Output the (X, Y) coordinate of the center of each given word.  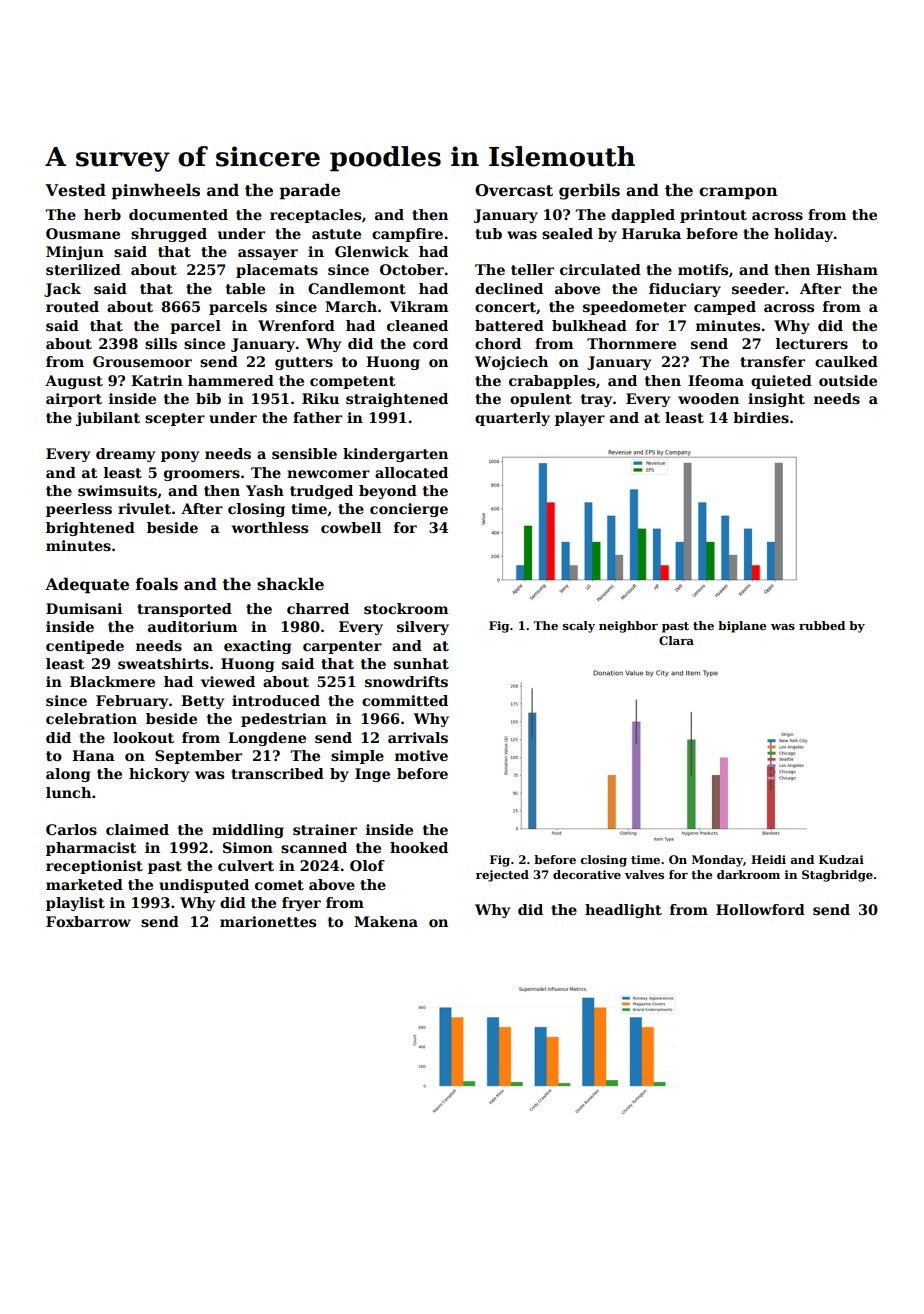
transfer (772, 361)
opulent (541, 400)
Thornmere (631, 343)
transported (184, 610)
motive (421, 755)
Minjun (75, 253)
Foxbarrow (88, 921)
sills (161, 343)
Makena (386, 921)
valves (644, 874)
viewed (228, 681)
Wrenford (296, 325)
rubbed (822, 625)
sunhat (421, 663)
